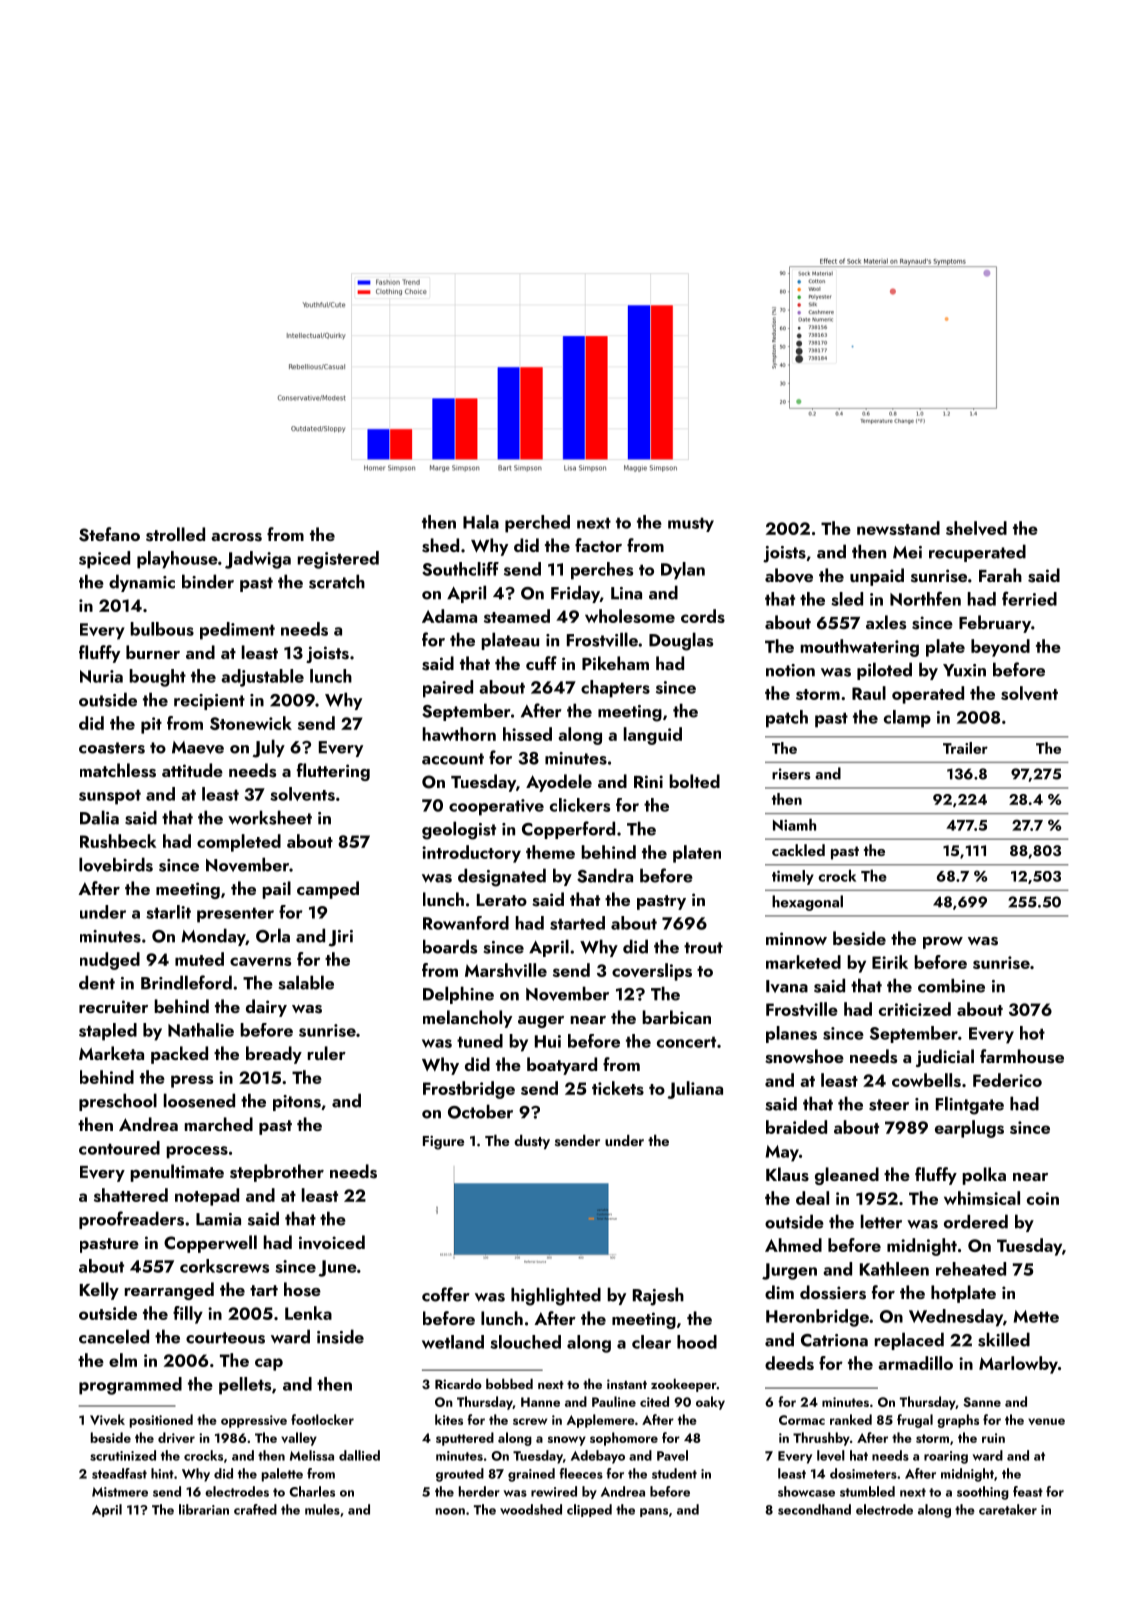 The width and height of the image is (1147, 1623). What do you see at coordinates (537, 524) in the image?
I see `perched` at bounding box center [537, 524].
